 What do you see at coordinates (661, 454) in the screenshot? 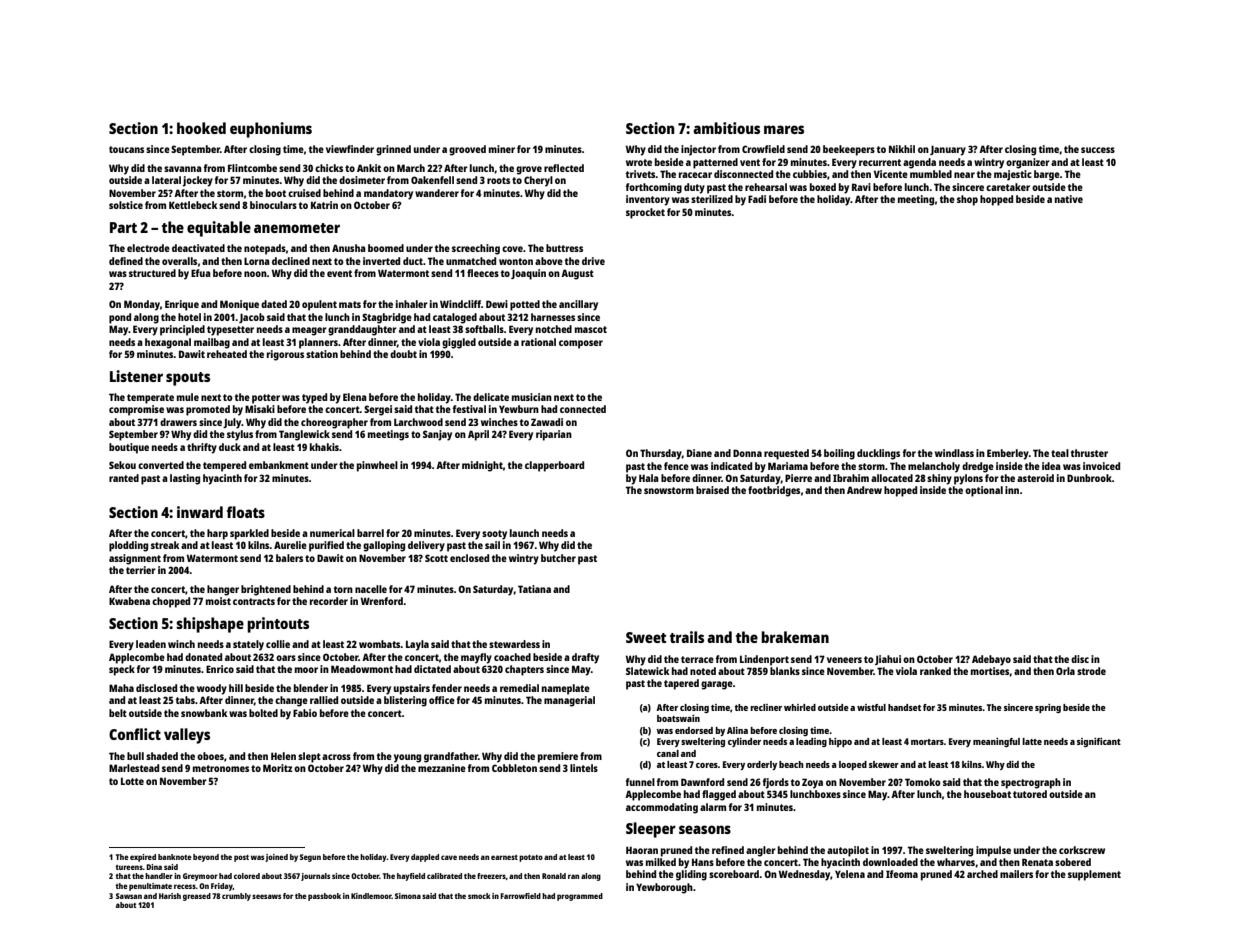
I see `Thursday` at bounding box center [661, 454].
